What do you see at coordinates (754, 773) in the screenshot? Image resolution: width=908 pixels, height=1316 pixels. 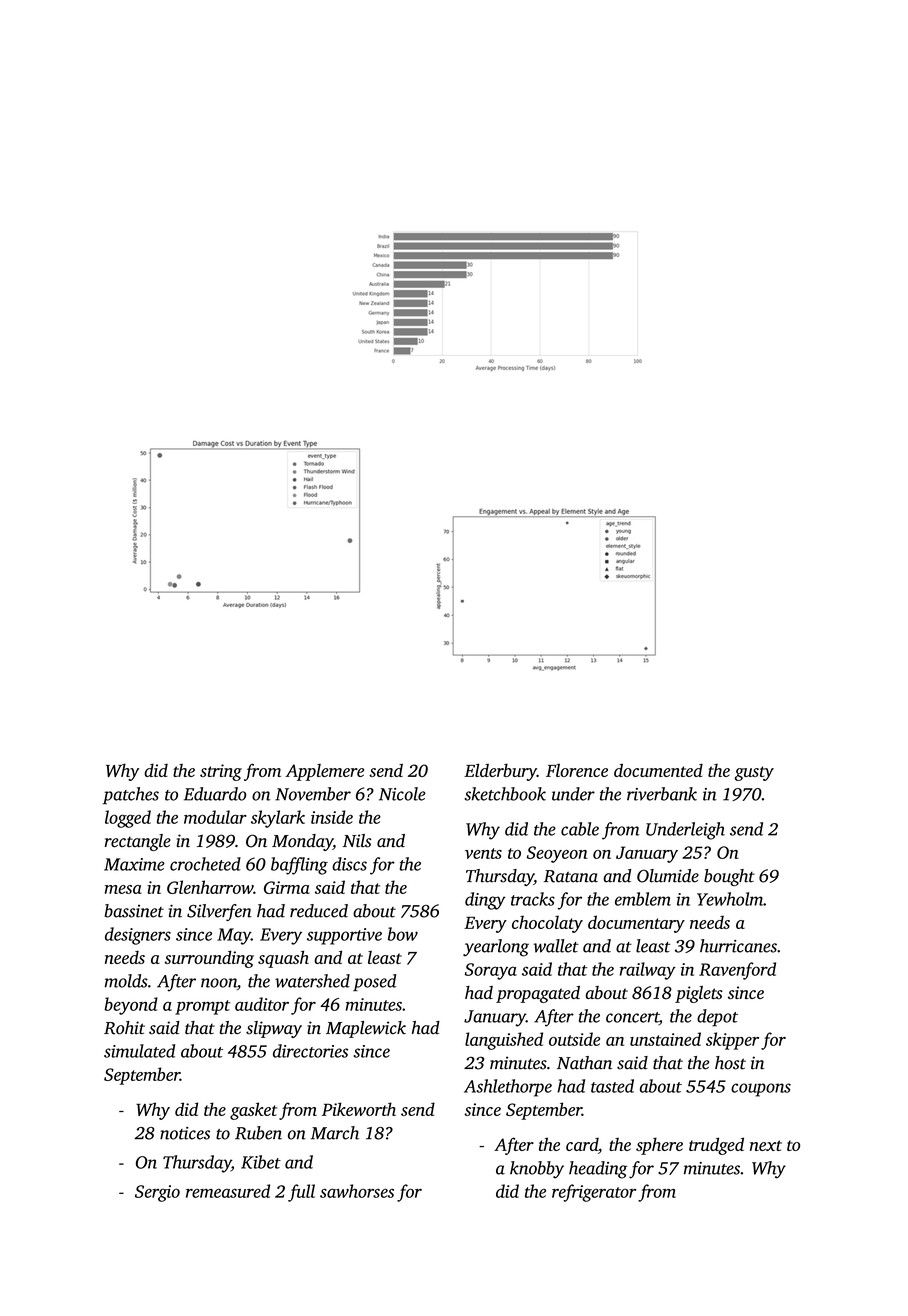 I see `gusty` at bounding box center [754, 773].
